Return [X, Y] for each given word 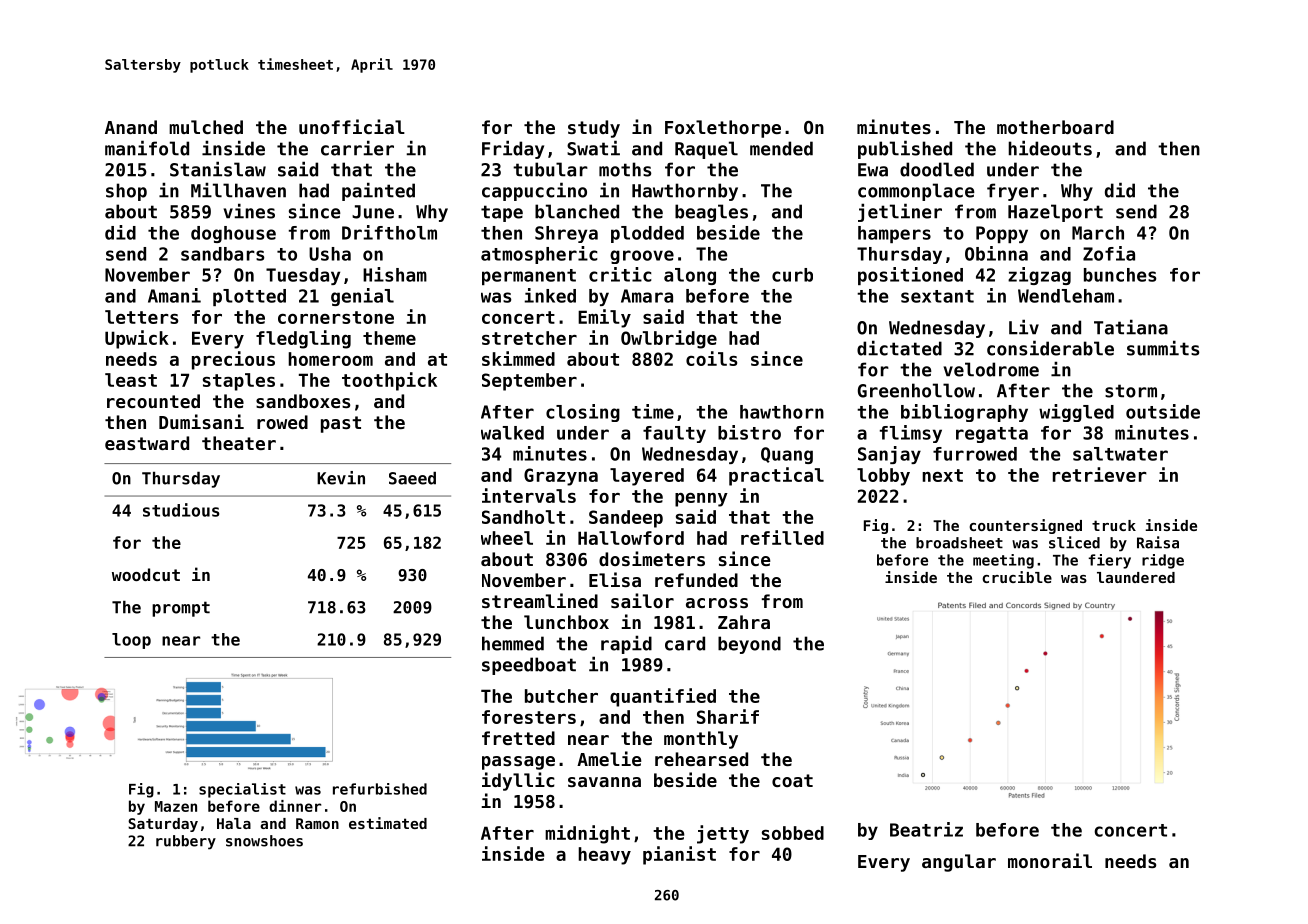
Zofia [1109, 253]
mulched [206, 127]
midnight [587, 834]
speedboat [529, 666]
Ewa [873, 170]
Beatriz [926, 829]
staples [239, 382]
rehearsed [701, 759]
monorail [1050, 860]
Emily [604, 318]
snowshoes [264, 841]
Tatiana [1131, 327]
